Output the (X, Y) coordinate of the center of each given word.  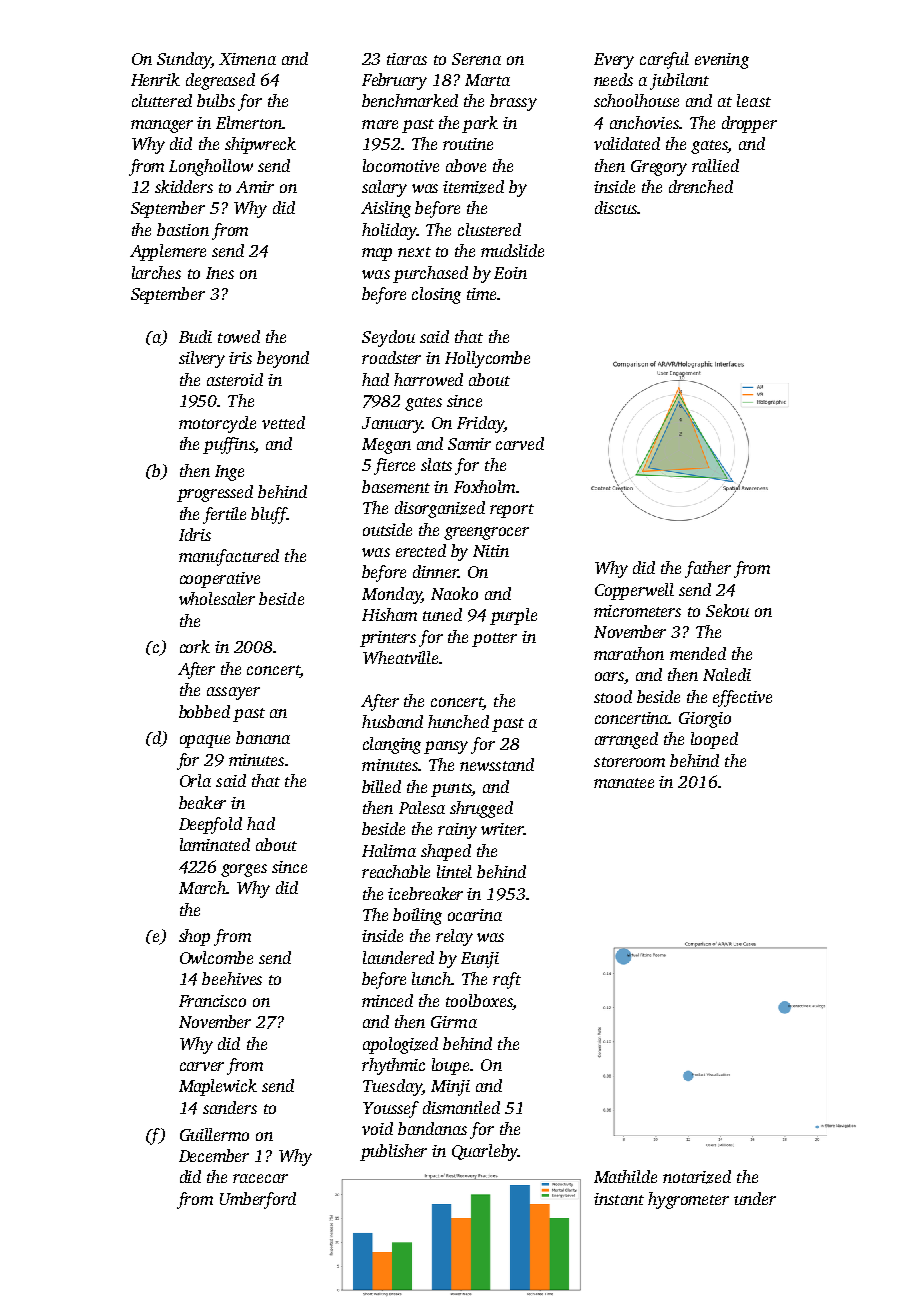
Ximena (247, 59)
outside (387, 529)
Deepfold (210, 825)
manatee (624, 783)
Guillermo (214, 1134)
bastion (183, 229)
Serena (476, 59)
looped (714, 740)
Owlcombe (216, 957)
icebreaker (425, 893)
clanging (392, 745)
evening (722, 61)
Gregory (659, 168)
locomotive (401, 165)
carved (520, 443)
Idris (195, 534)
